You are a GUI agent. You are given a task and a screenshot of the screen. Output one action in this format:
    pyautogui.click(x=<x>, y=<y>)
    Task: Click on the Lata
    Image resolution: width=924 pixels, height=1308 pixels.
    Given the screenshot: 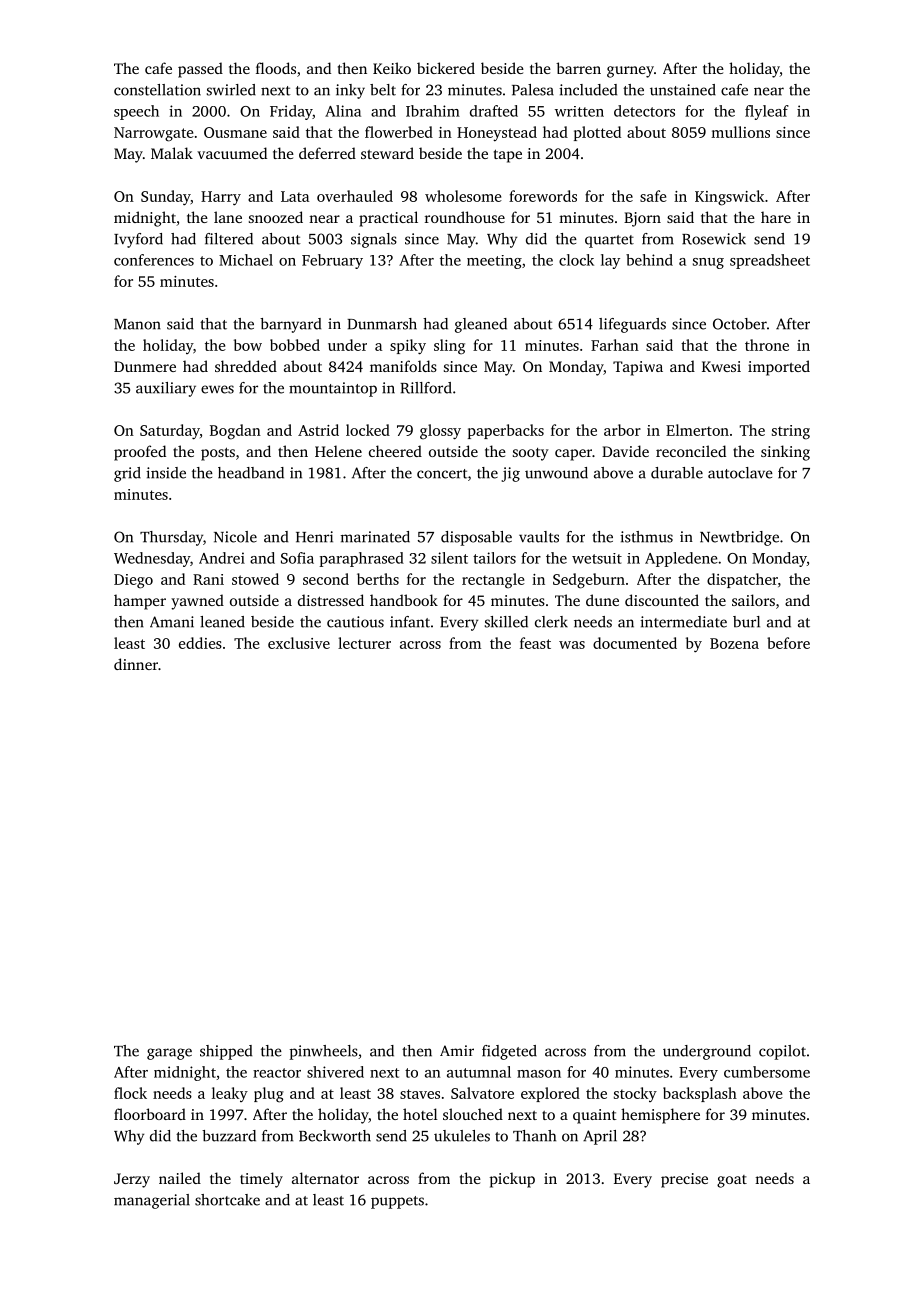 What is the action you would take?
    pyautogui.click(x=295, y=196)
